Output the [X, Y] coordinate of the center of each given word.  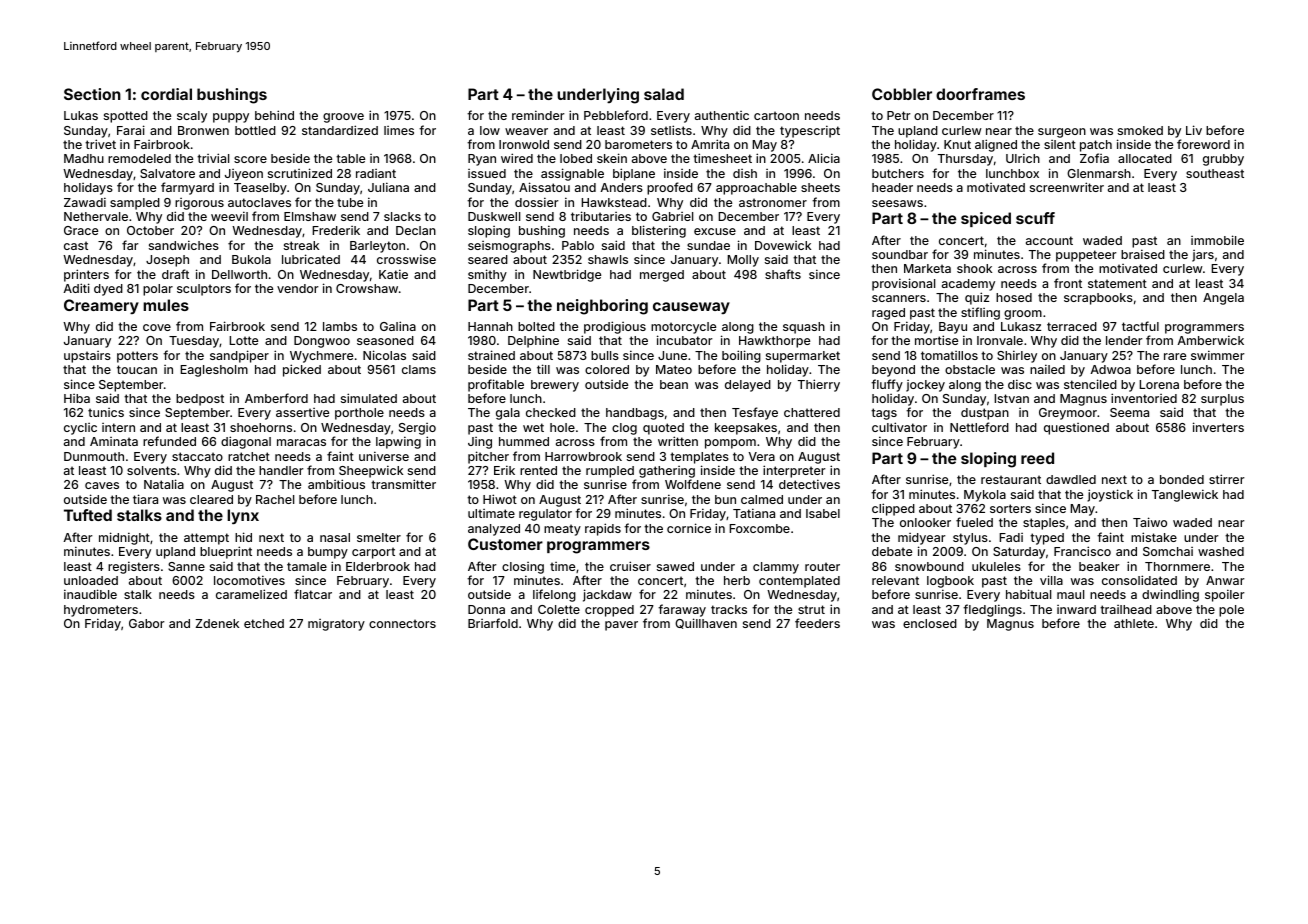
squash [804, 328]
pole [1231, 611]
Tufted [88, 515]
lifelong [554, 595]
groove [343, 118]
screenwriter [1067, 187]
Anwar [1225, 580]
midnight [124, 538]
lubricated [311, 259]
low [490, 130]
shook [974, 268]
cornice [689, 528]
